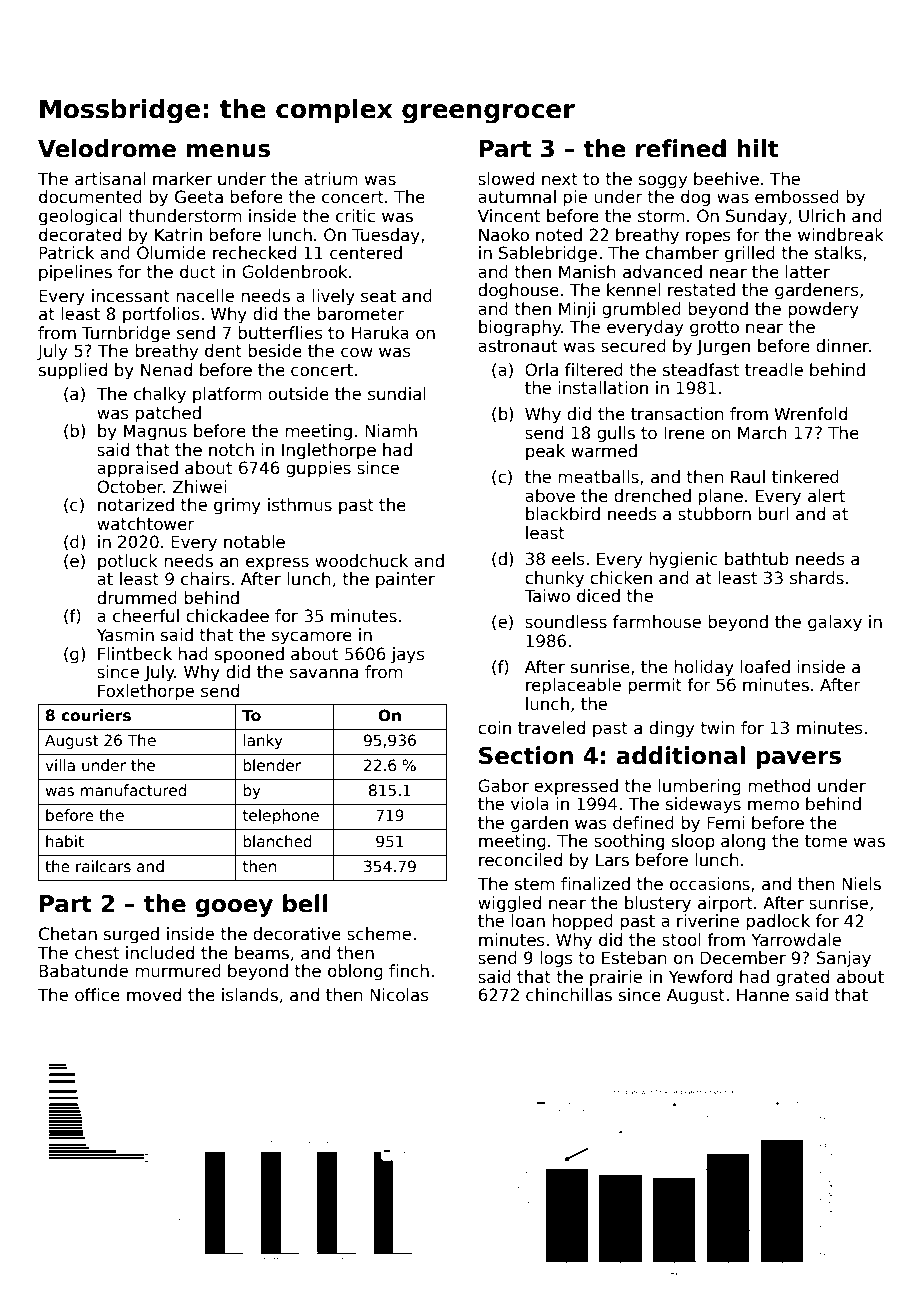  I want to click on islands, so click(250, 995).
